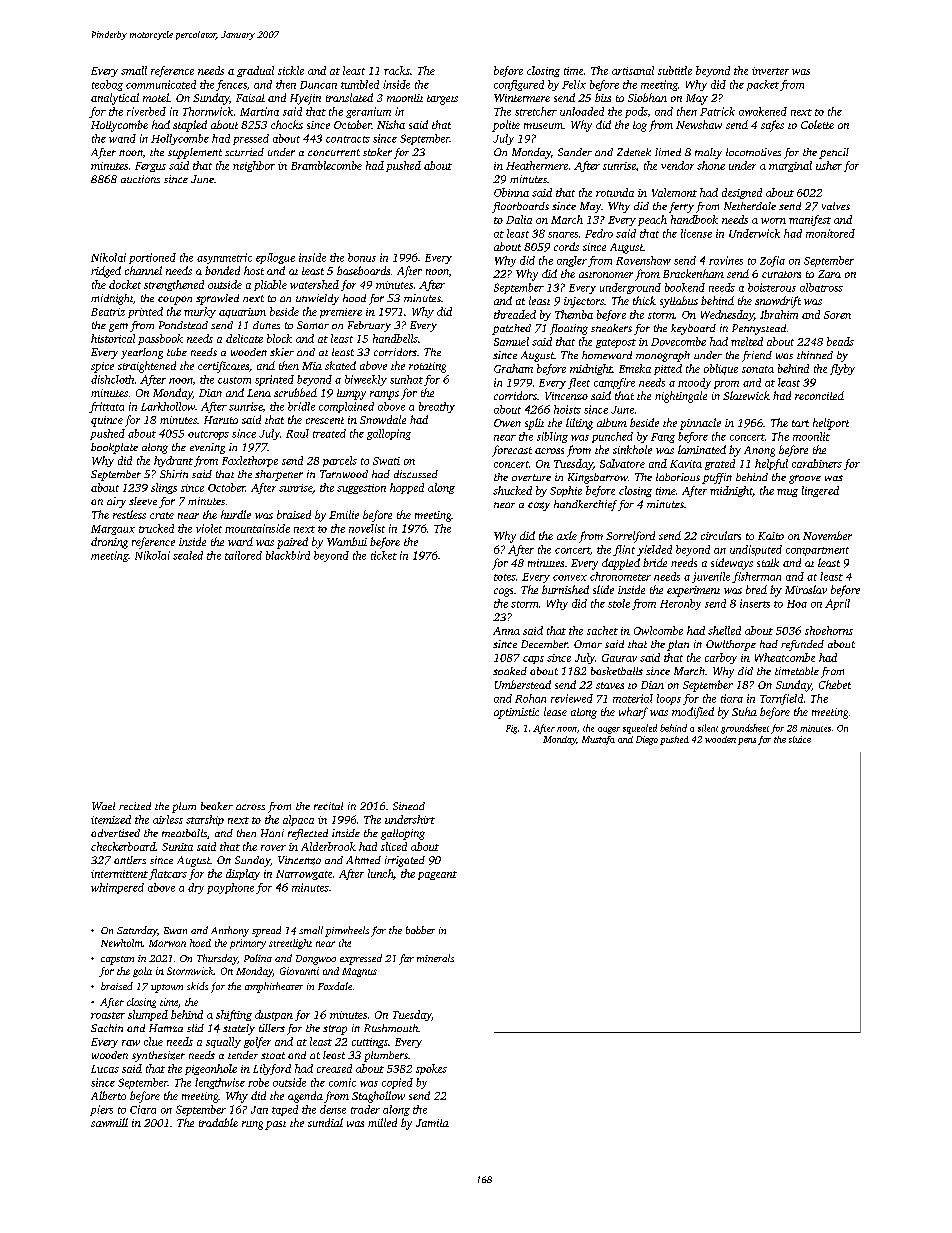 The width and height of the image is (952, 1233). I want to click on Anna, so click(506, 631).
